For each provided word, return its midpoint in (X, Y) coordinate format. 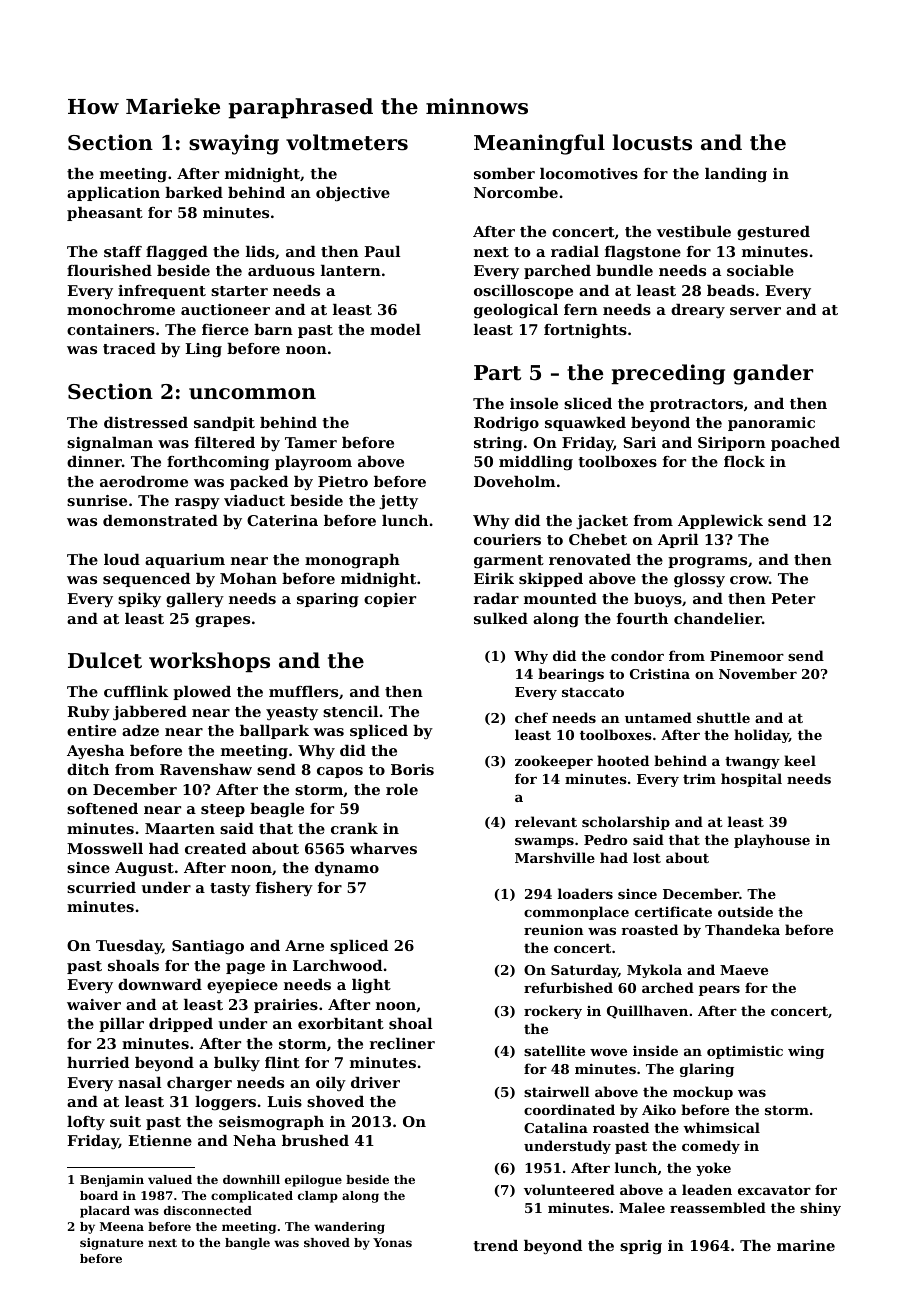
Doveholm (515, 481)
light (371, 986)
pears (719, 991)
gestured (773, 233)
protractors (696, 405)
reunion (554, 930)
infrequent (162, 292)
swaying (234, 144)
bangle (247, 1244)
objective (353, 194)
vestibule (694, 231)
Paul (382, 251)
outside (745, 911)
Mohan (248, 578)
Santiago (208, 947)
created (215, 848)
